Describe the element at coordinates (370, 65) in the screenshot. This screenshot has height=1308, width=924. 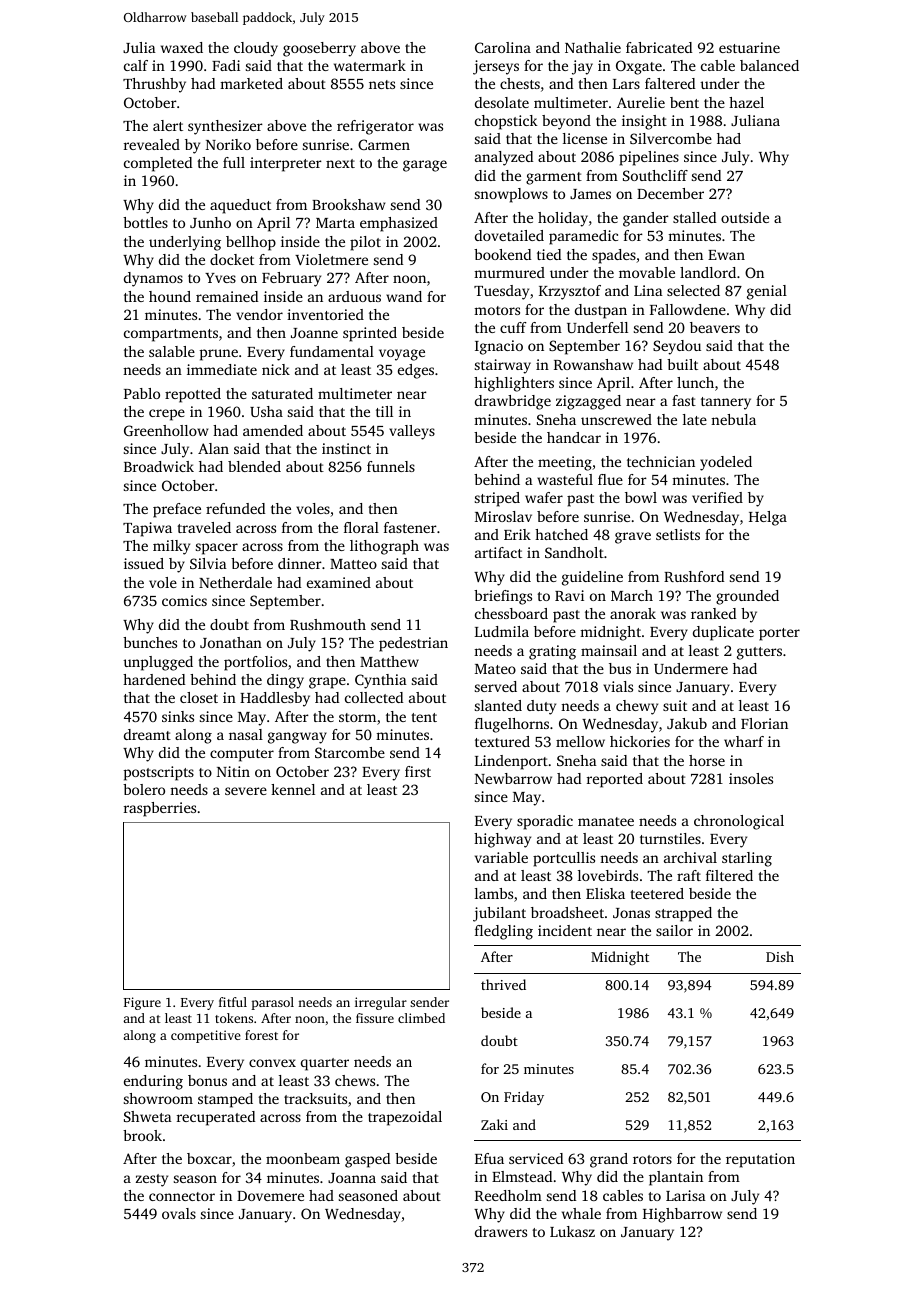
I see `watermark` at that location.
